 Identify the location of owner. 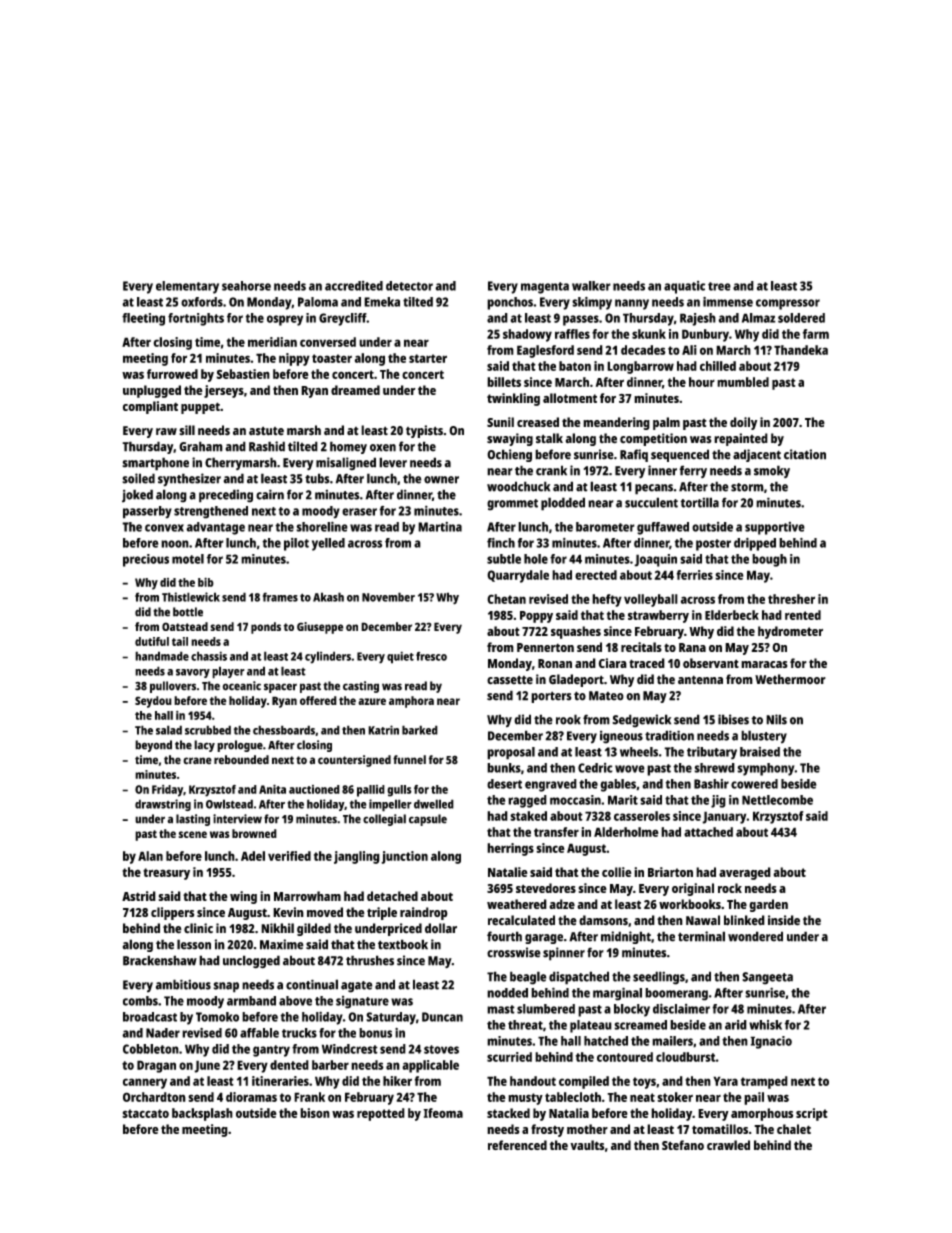
(441, 480).
